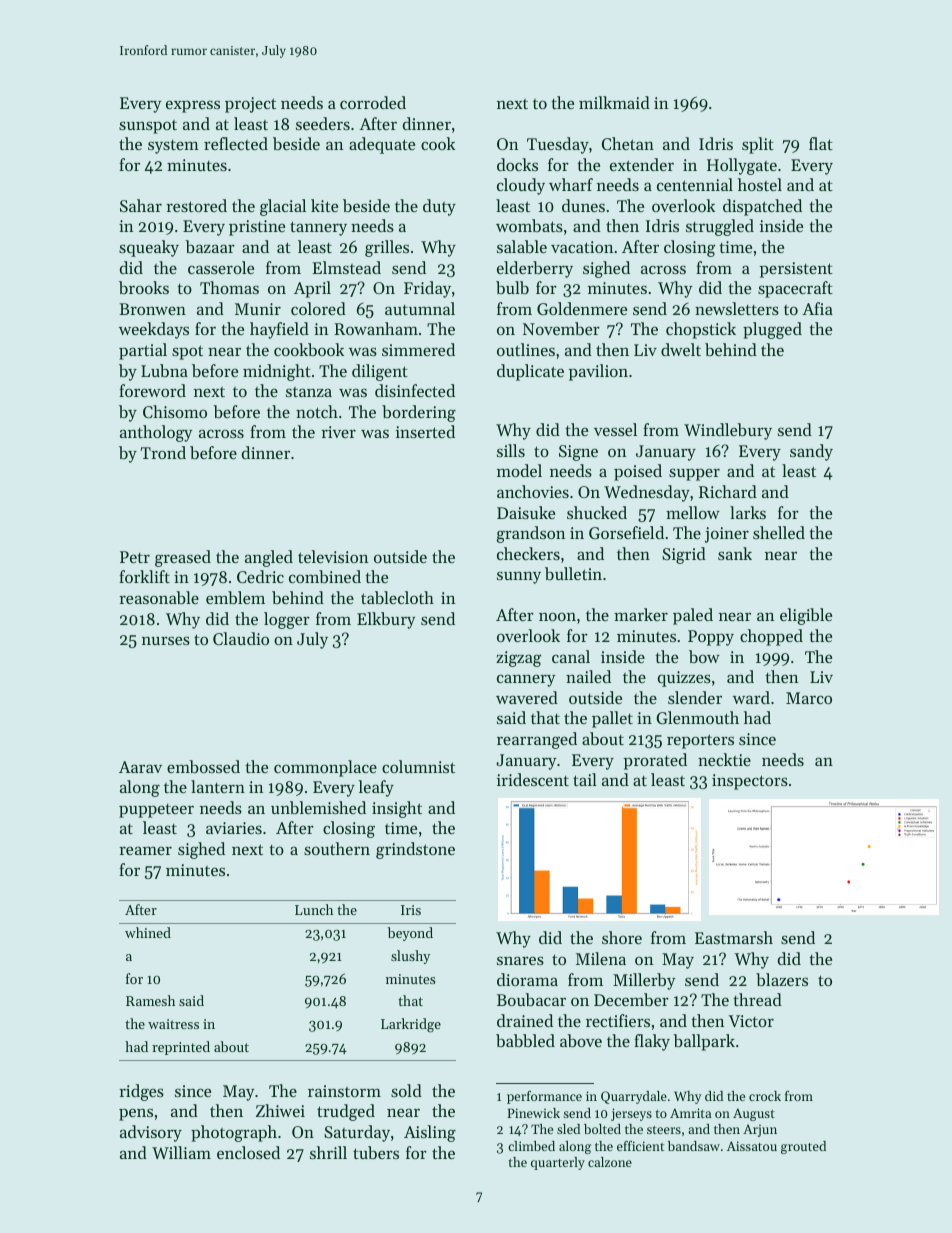  I want to click on pavilion, so click(598, 372).
